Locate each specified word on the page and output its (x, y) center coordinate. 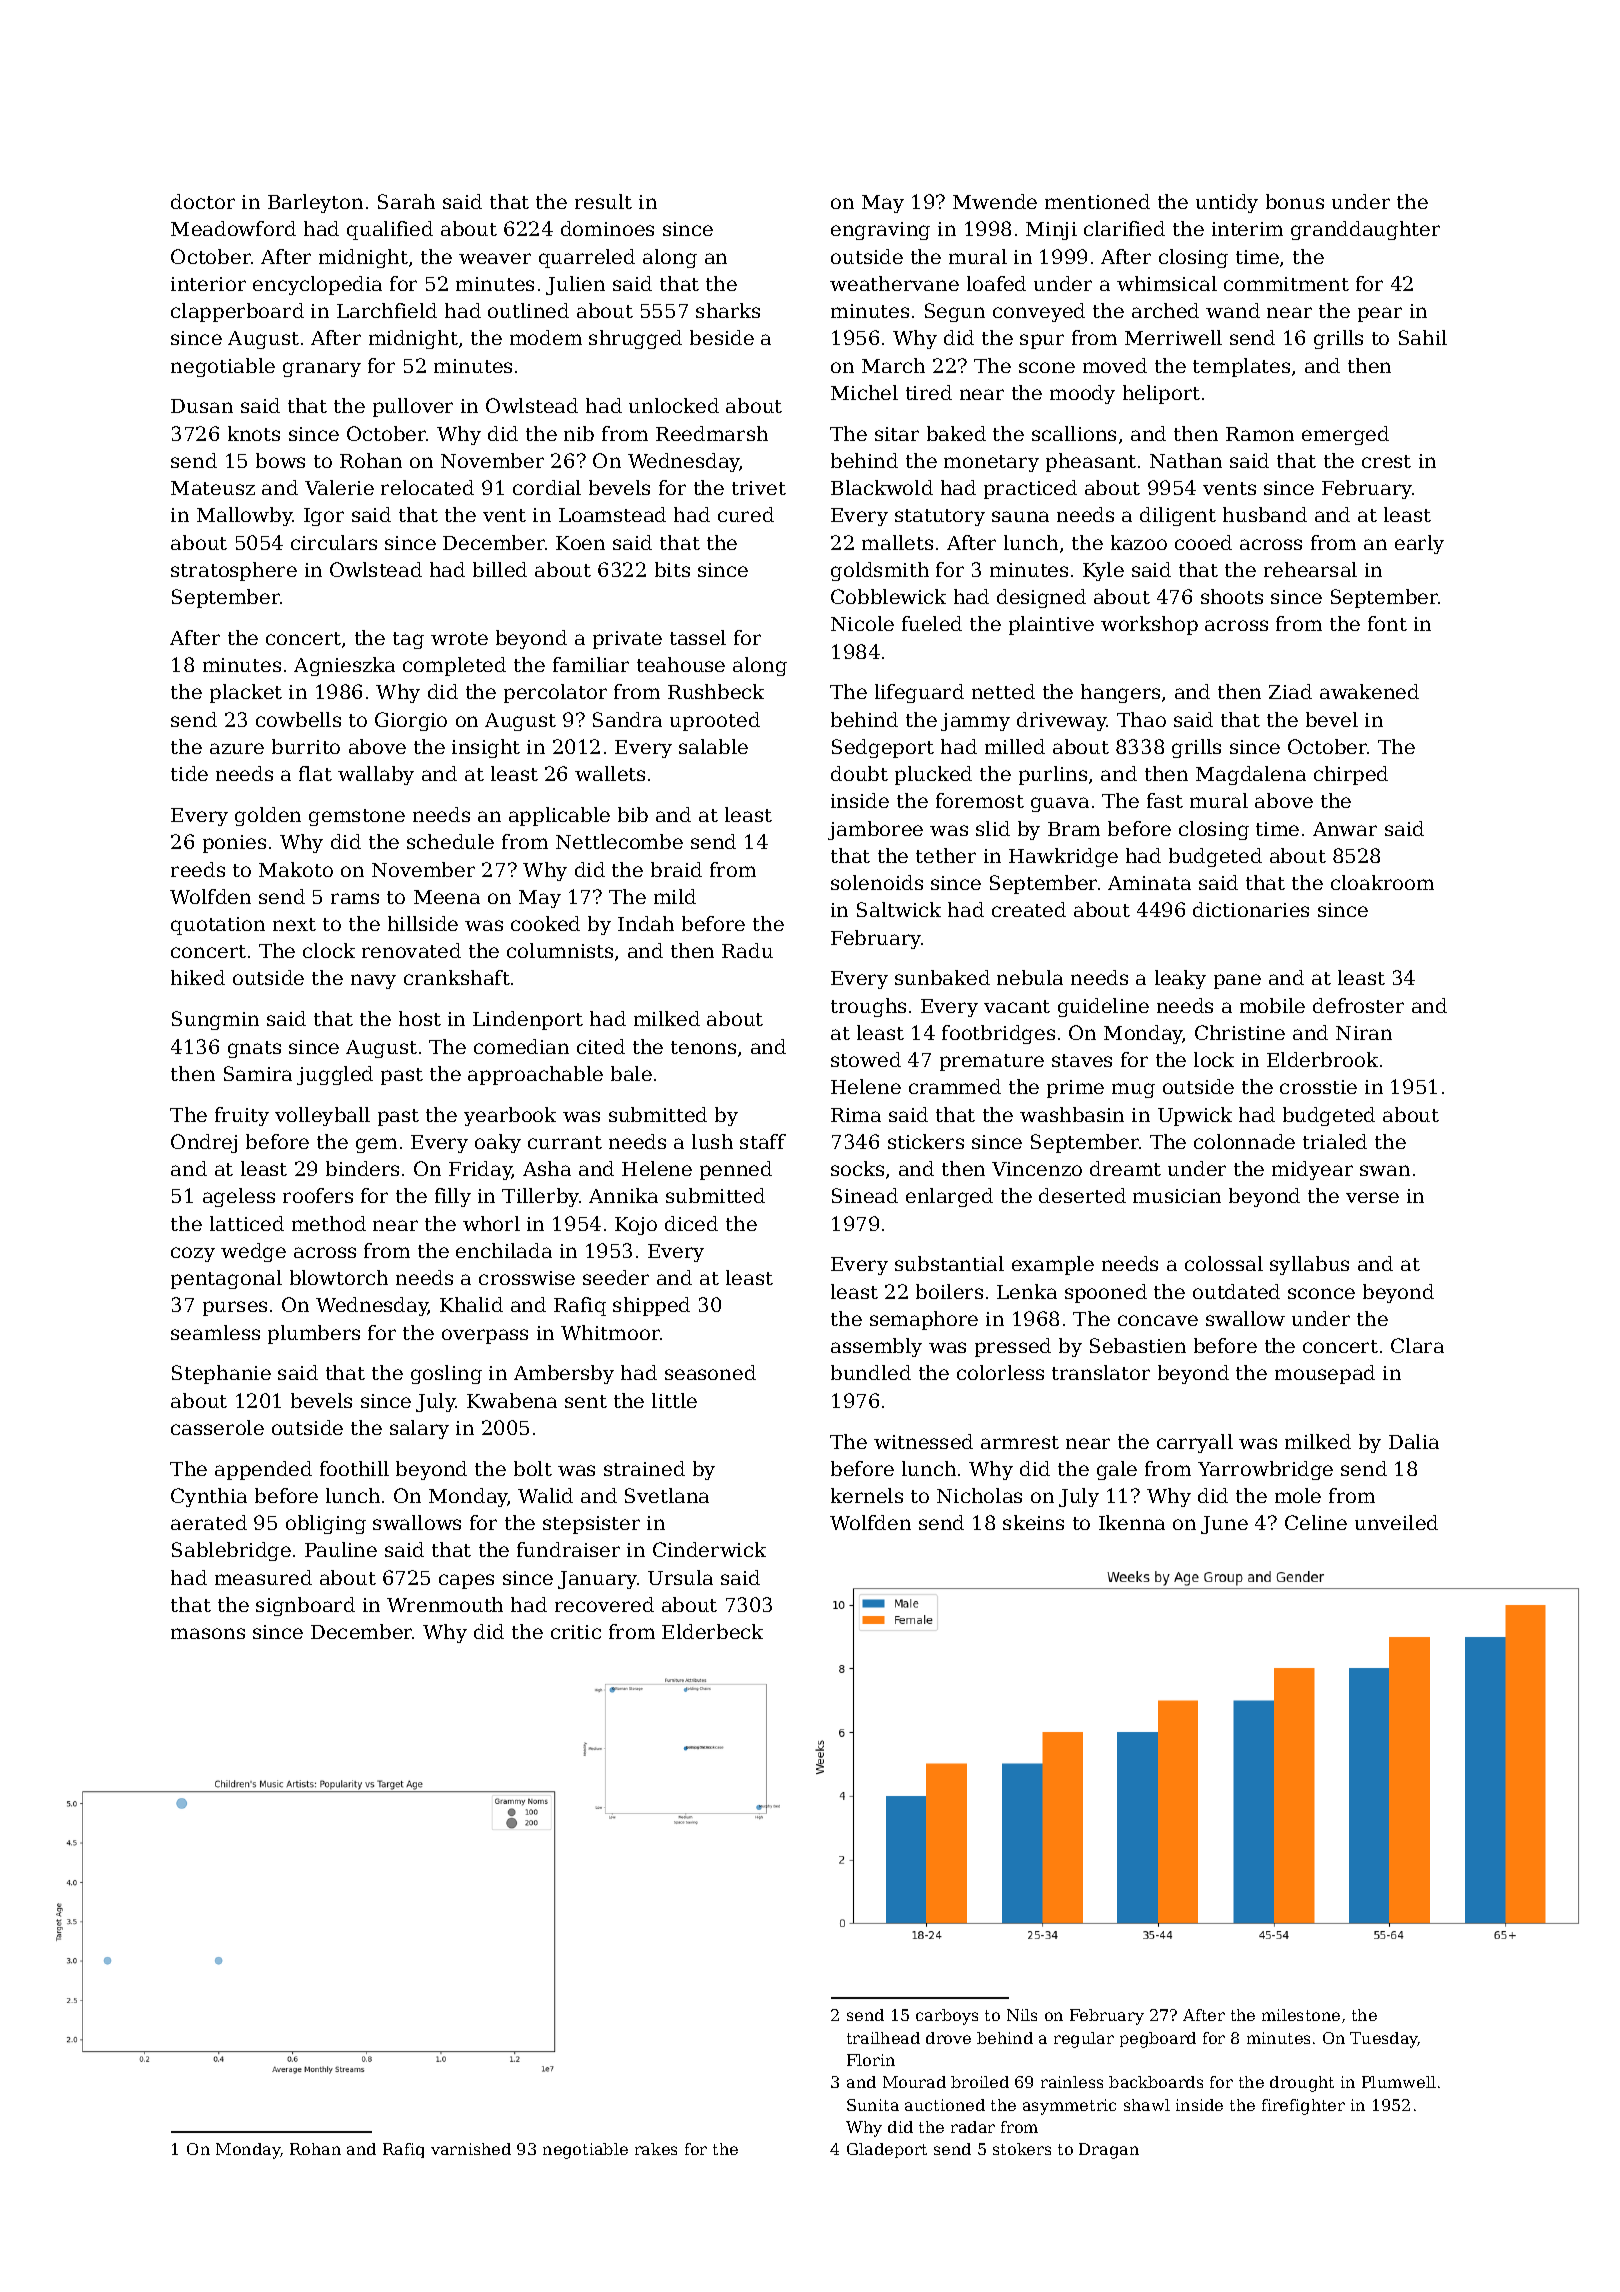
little (674, 1400)
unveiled (1396, 1522)
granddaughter (1365, 230)
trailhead (883, 2038)
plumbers (314, 1334)
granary (322, 369)
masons (208, 1633)
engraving (880, 231)
